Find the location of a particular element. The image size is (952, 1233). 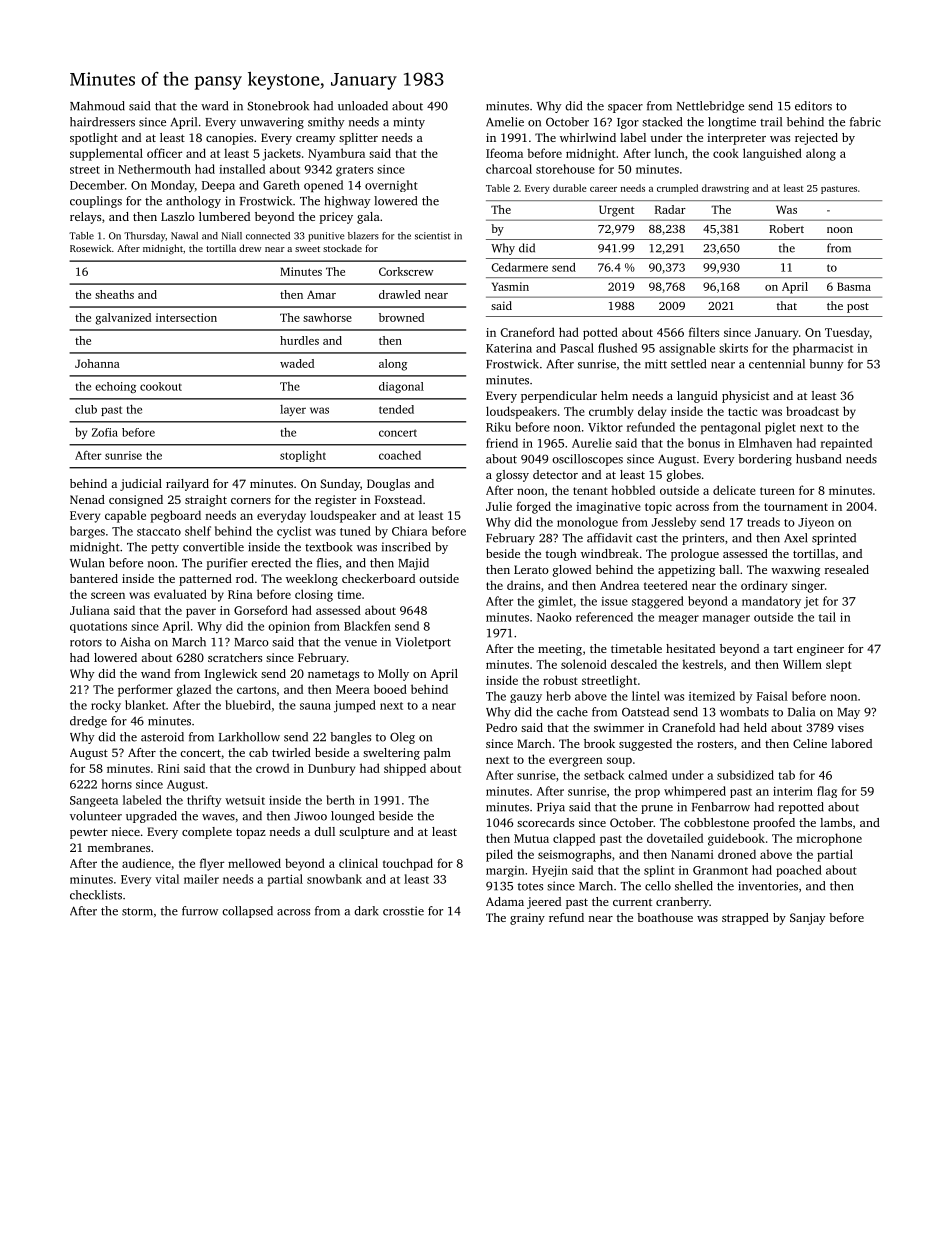

hesitated is located at coordinates (690, 648).
